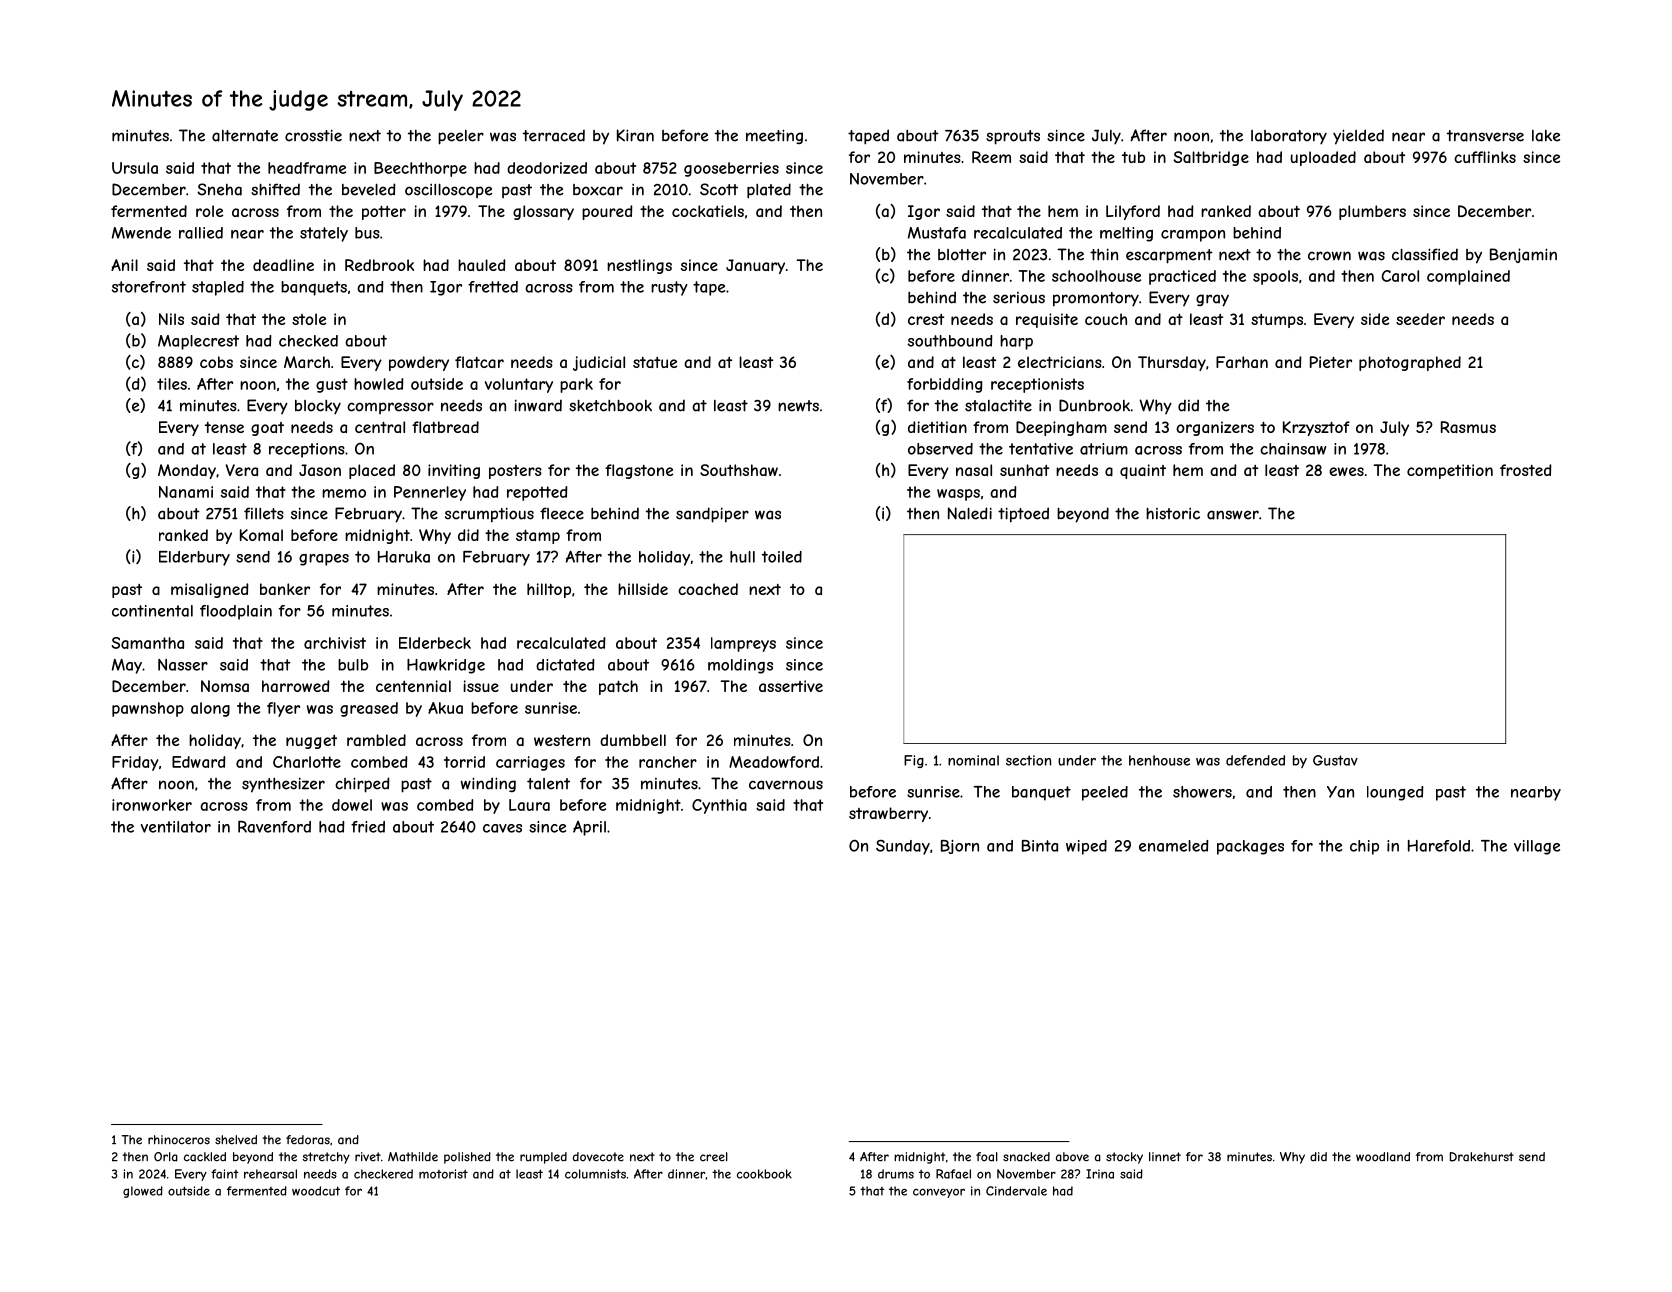 The width and height of the screenshot is (1672, 1292). What do you see at coordinates (1072, 1157) in the screenshot?
I see `above` at bounding box center [1072, 1157].
